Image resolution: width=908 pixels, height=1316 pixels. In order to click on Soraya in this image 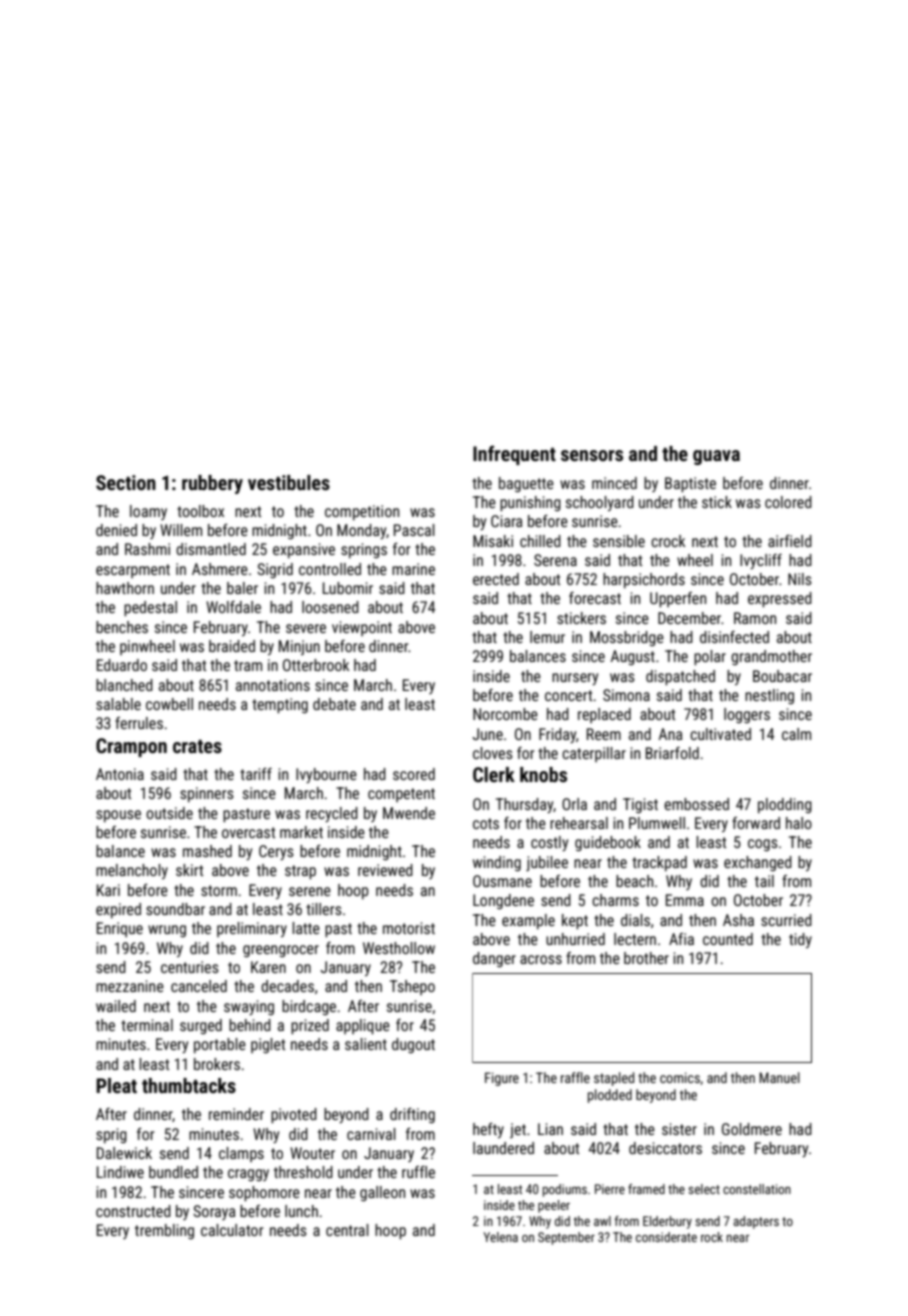, I will do `click(214, 1212)`.
